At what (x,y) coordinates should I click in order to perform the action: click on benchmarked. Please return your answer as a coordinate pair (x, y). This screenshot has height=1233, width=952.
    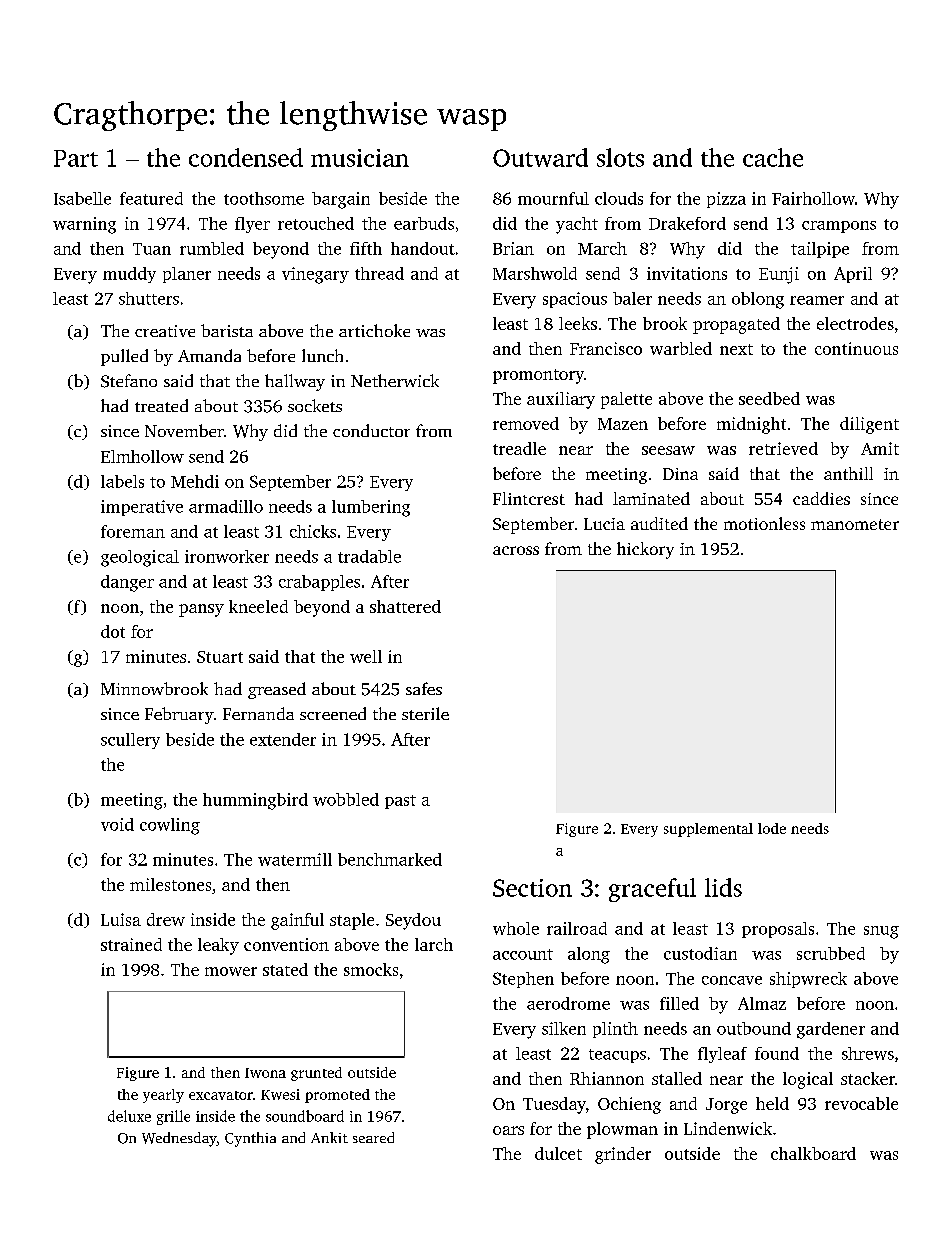
    Looking at the image, I should click on (390, 859).
